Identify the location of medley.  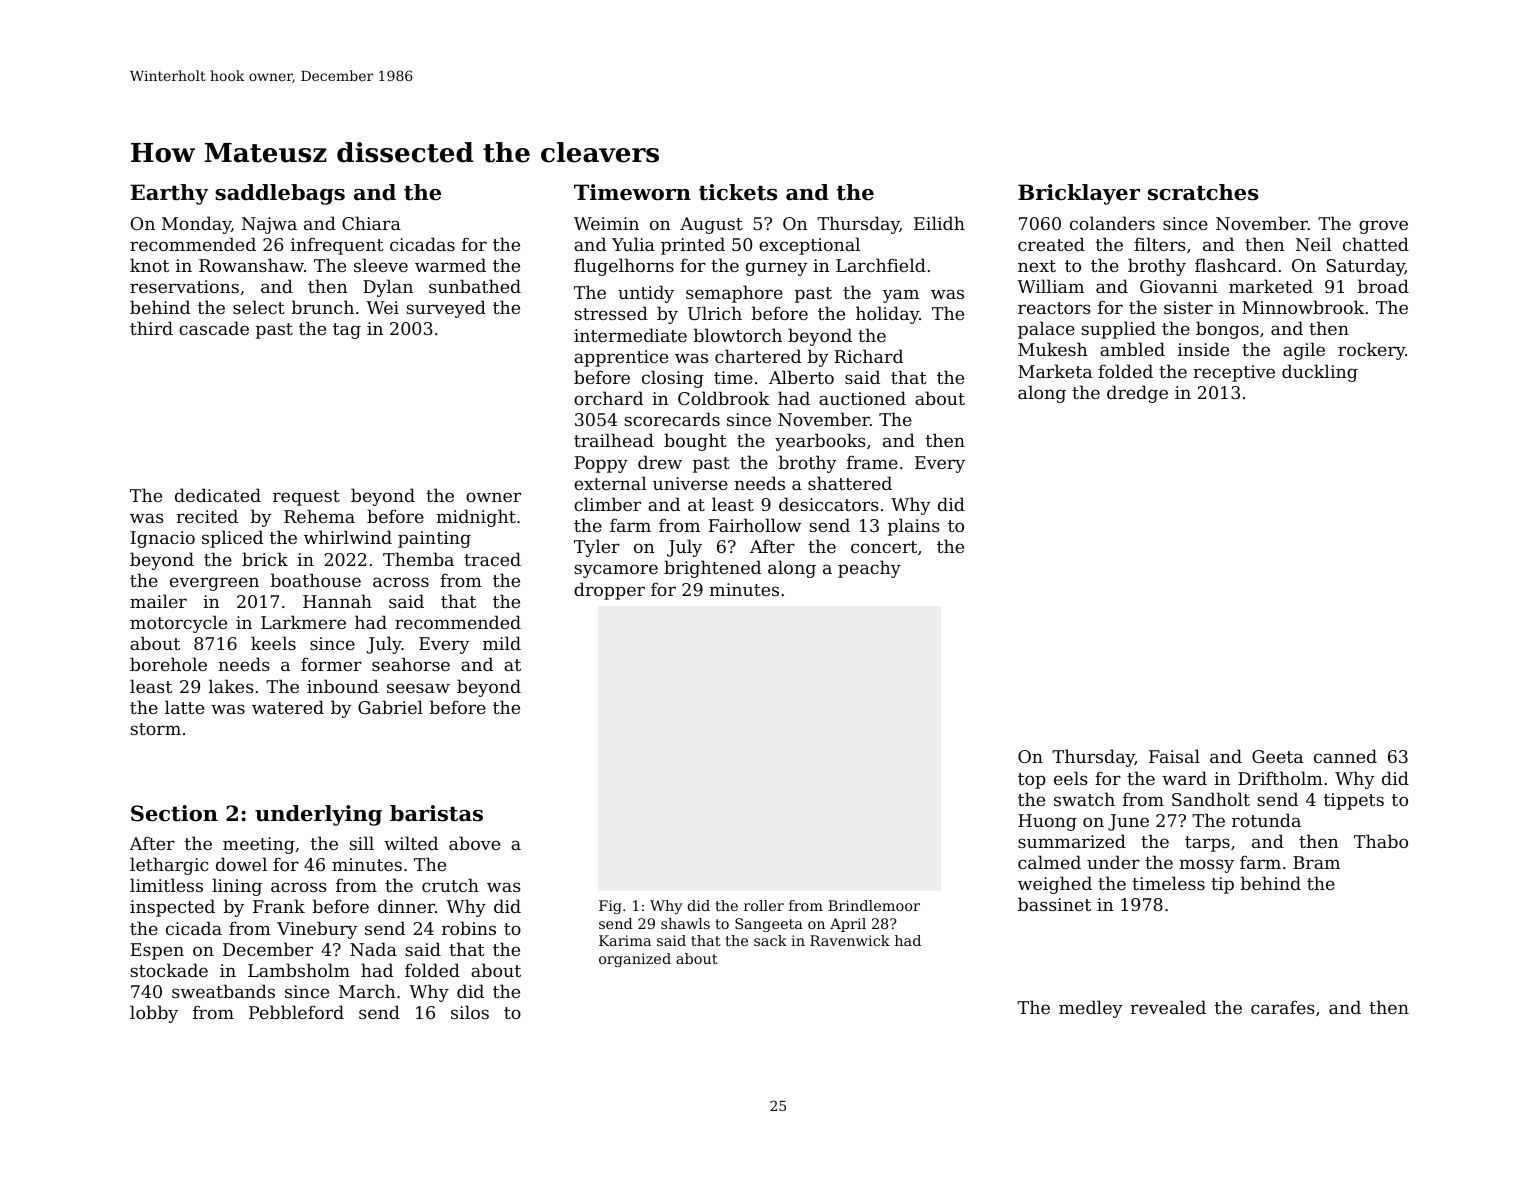
(1091, 1009).
